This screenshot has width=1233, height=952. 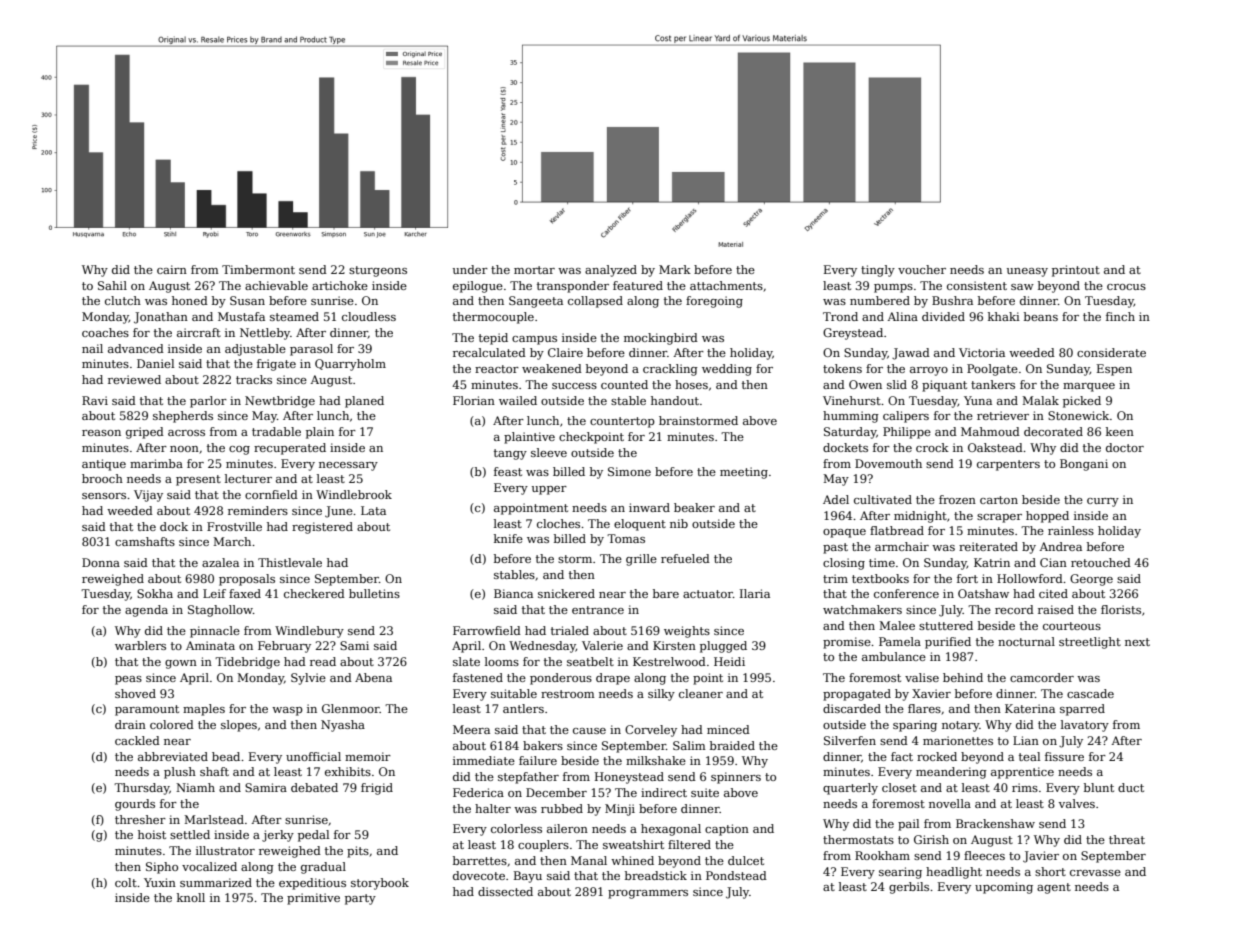 What do you see at coordinates (374, 593) in the screenshot?
I see `bulletins` at bounding box center [374, 593].
